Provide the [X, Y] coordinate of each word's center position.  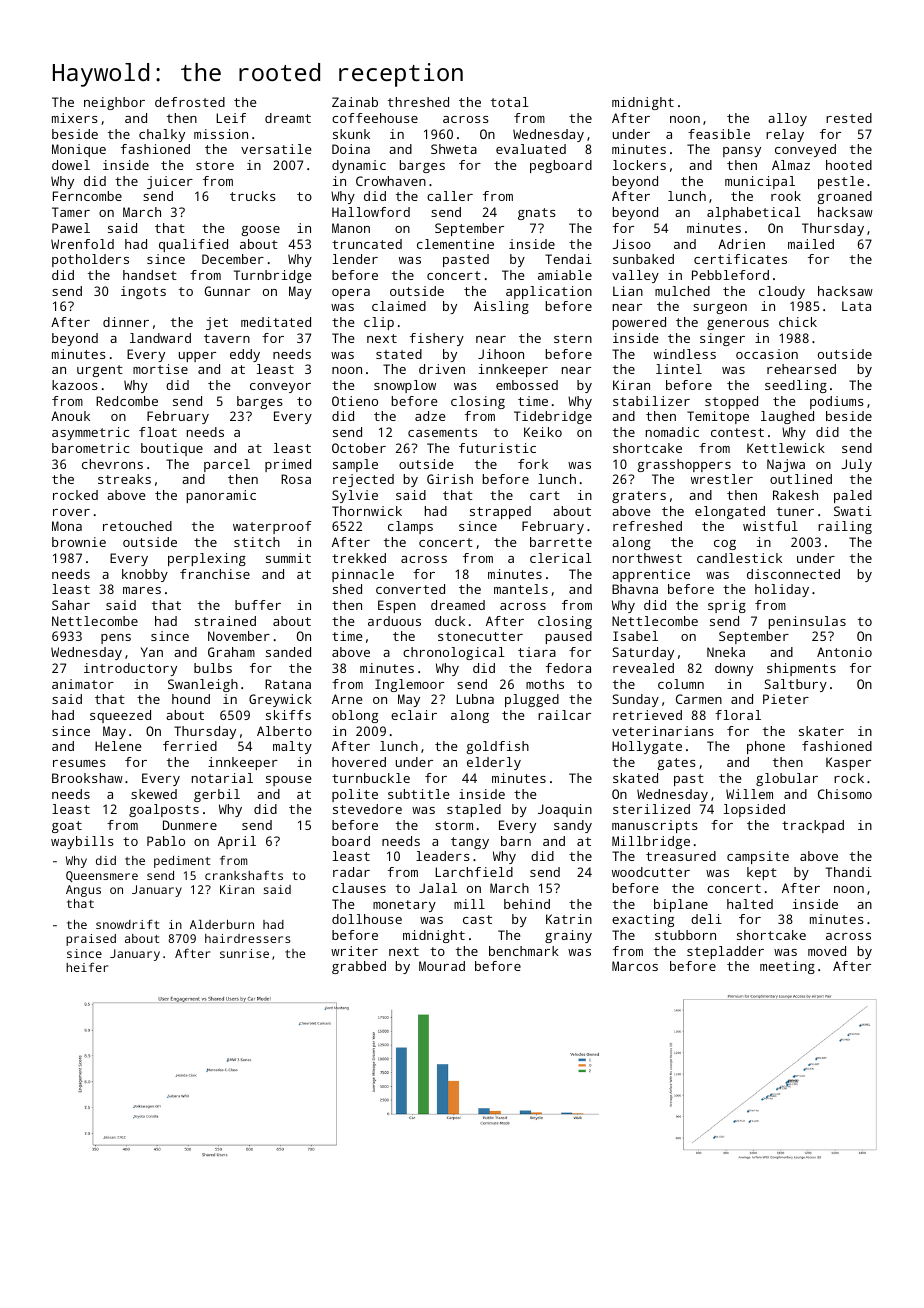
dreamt [288, 118]
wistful [770, 526]
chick [798, 322]
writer [354, 951]
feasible [719, 134]
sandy [573, 826]
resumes [79, 763]
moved [827, 951]
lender [355, 259]
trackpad [813, 826]
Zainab [355, 102]
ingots [143, 292]
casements [442, 432]
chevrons [112, 464]
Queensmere [102, 876]
